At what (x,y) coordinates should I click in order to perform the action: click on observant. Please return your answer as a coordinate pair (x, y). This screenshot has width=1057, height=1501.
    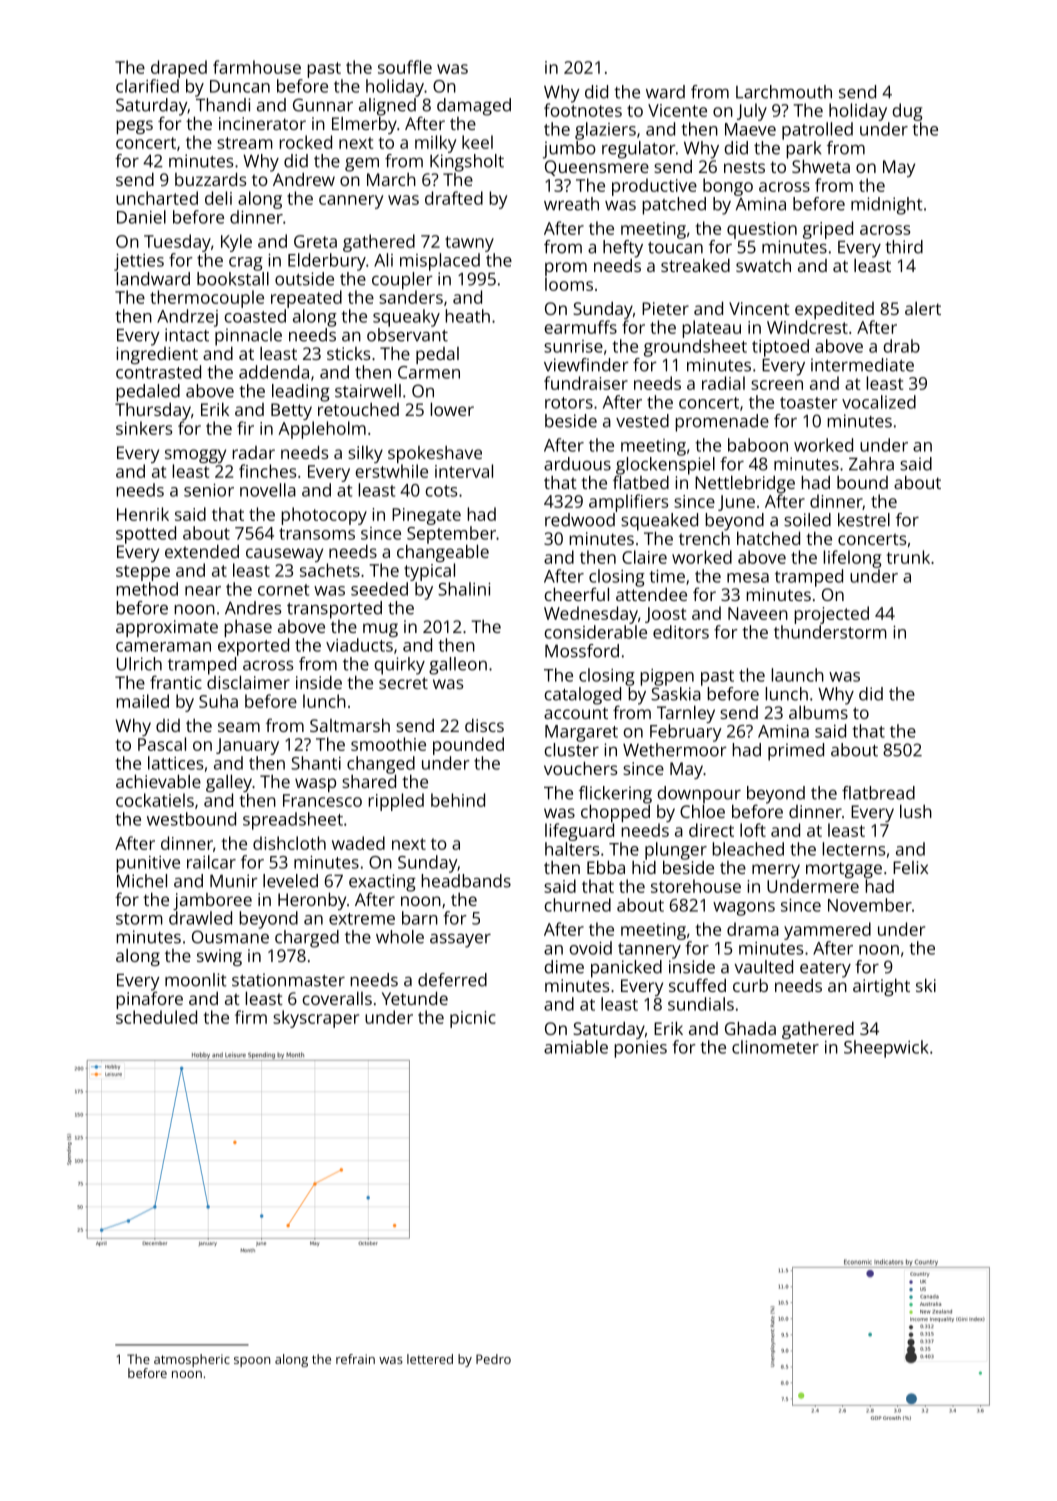
    Looking at the image, I should click on (407, 335).
